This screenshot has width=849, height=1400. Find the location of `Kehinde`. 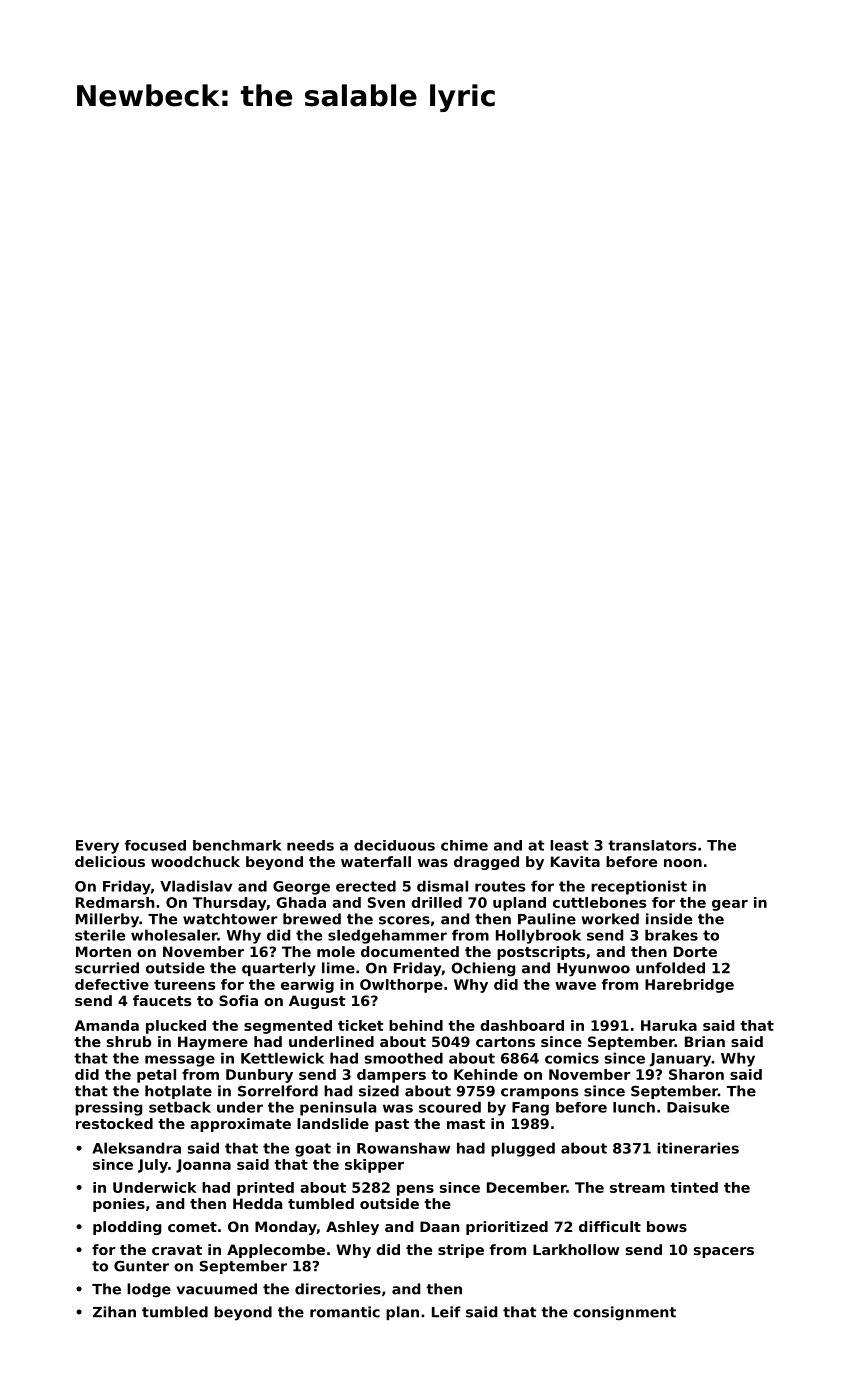

Kehinde is located at coordinates (486, 1074).
